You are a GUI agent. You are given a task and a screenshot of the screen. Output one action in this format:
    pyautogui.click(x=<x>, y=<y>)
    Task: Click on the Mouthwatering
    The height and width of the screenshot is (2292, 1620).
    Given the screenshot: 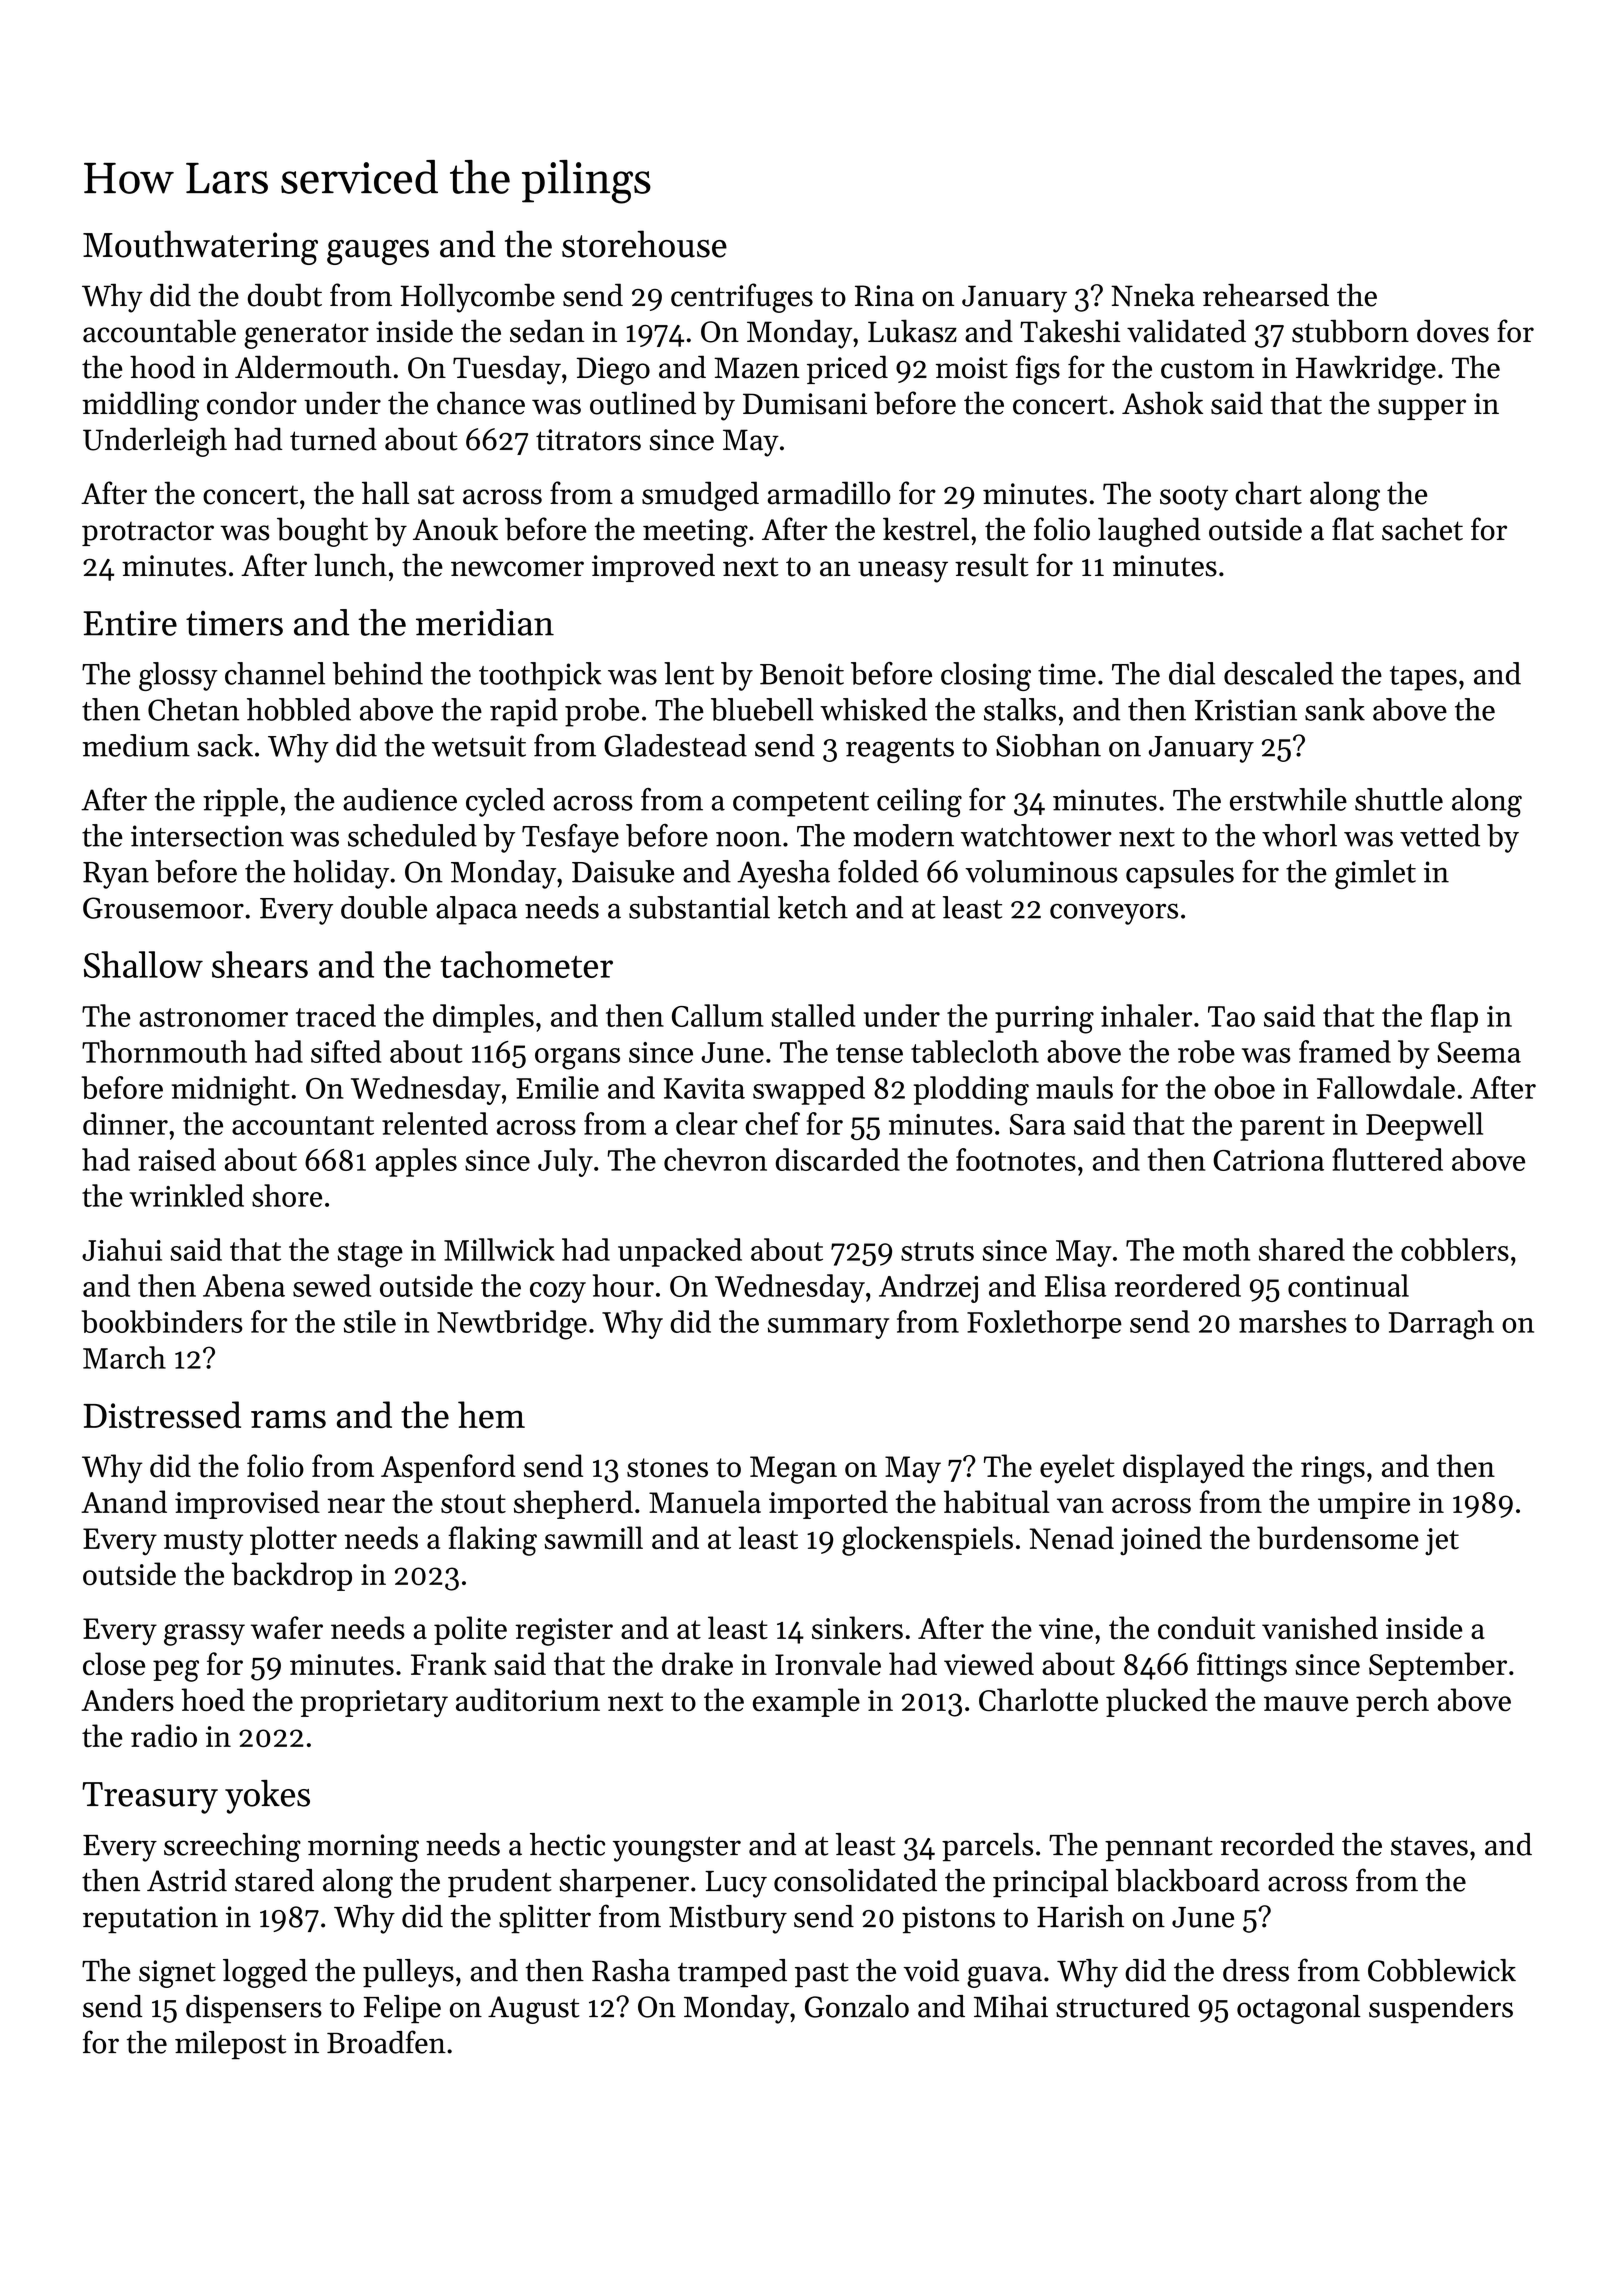 What is the action you would take?
    pyautogui.click(x=200, y=247)
